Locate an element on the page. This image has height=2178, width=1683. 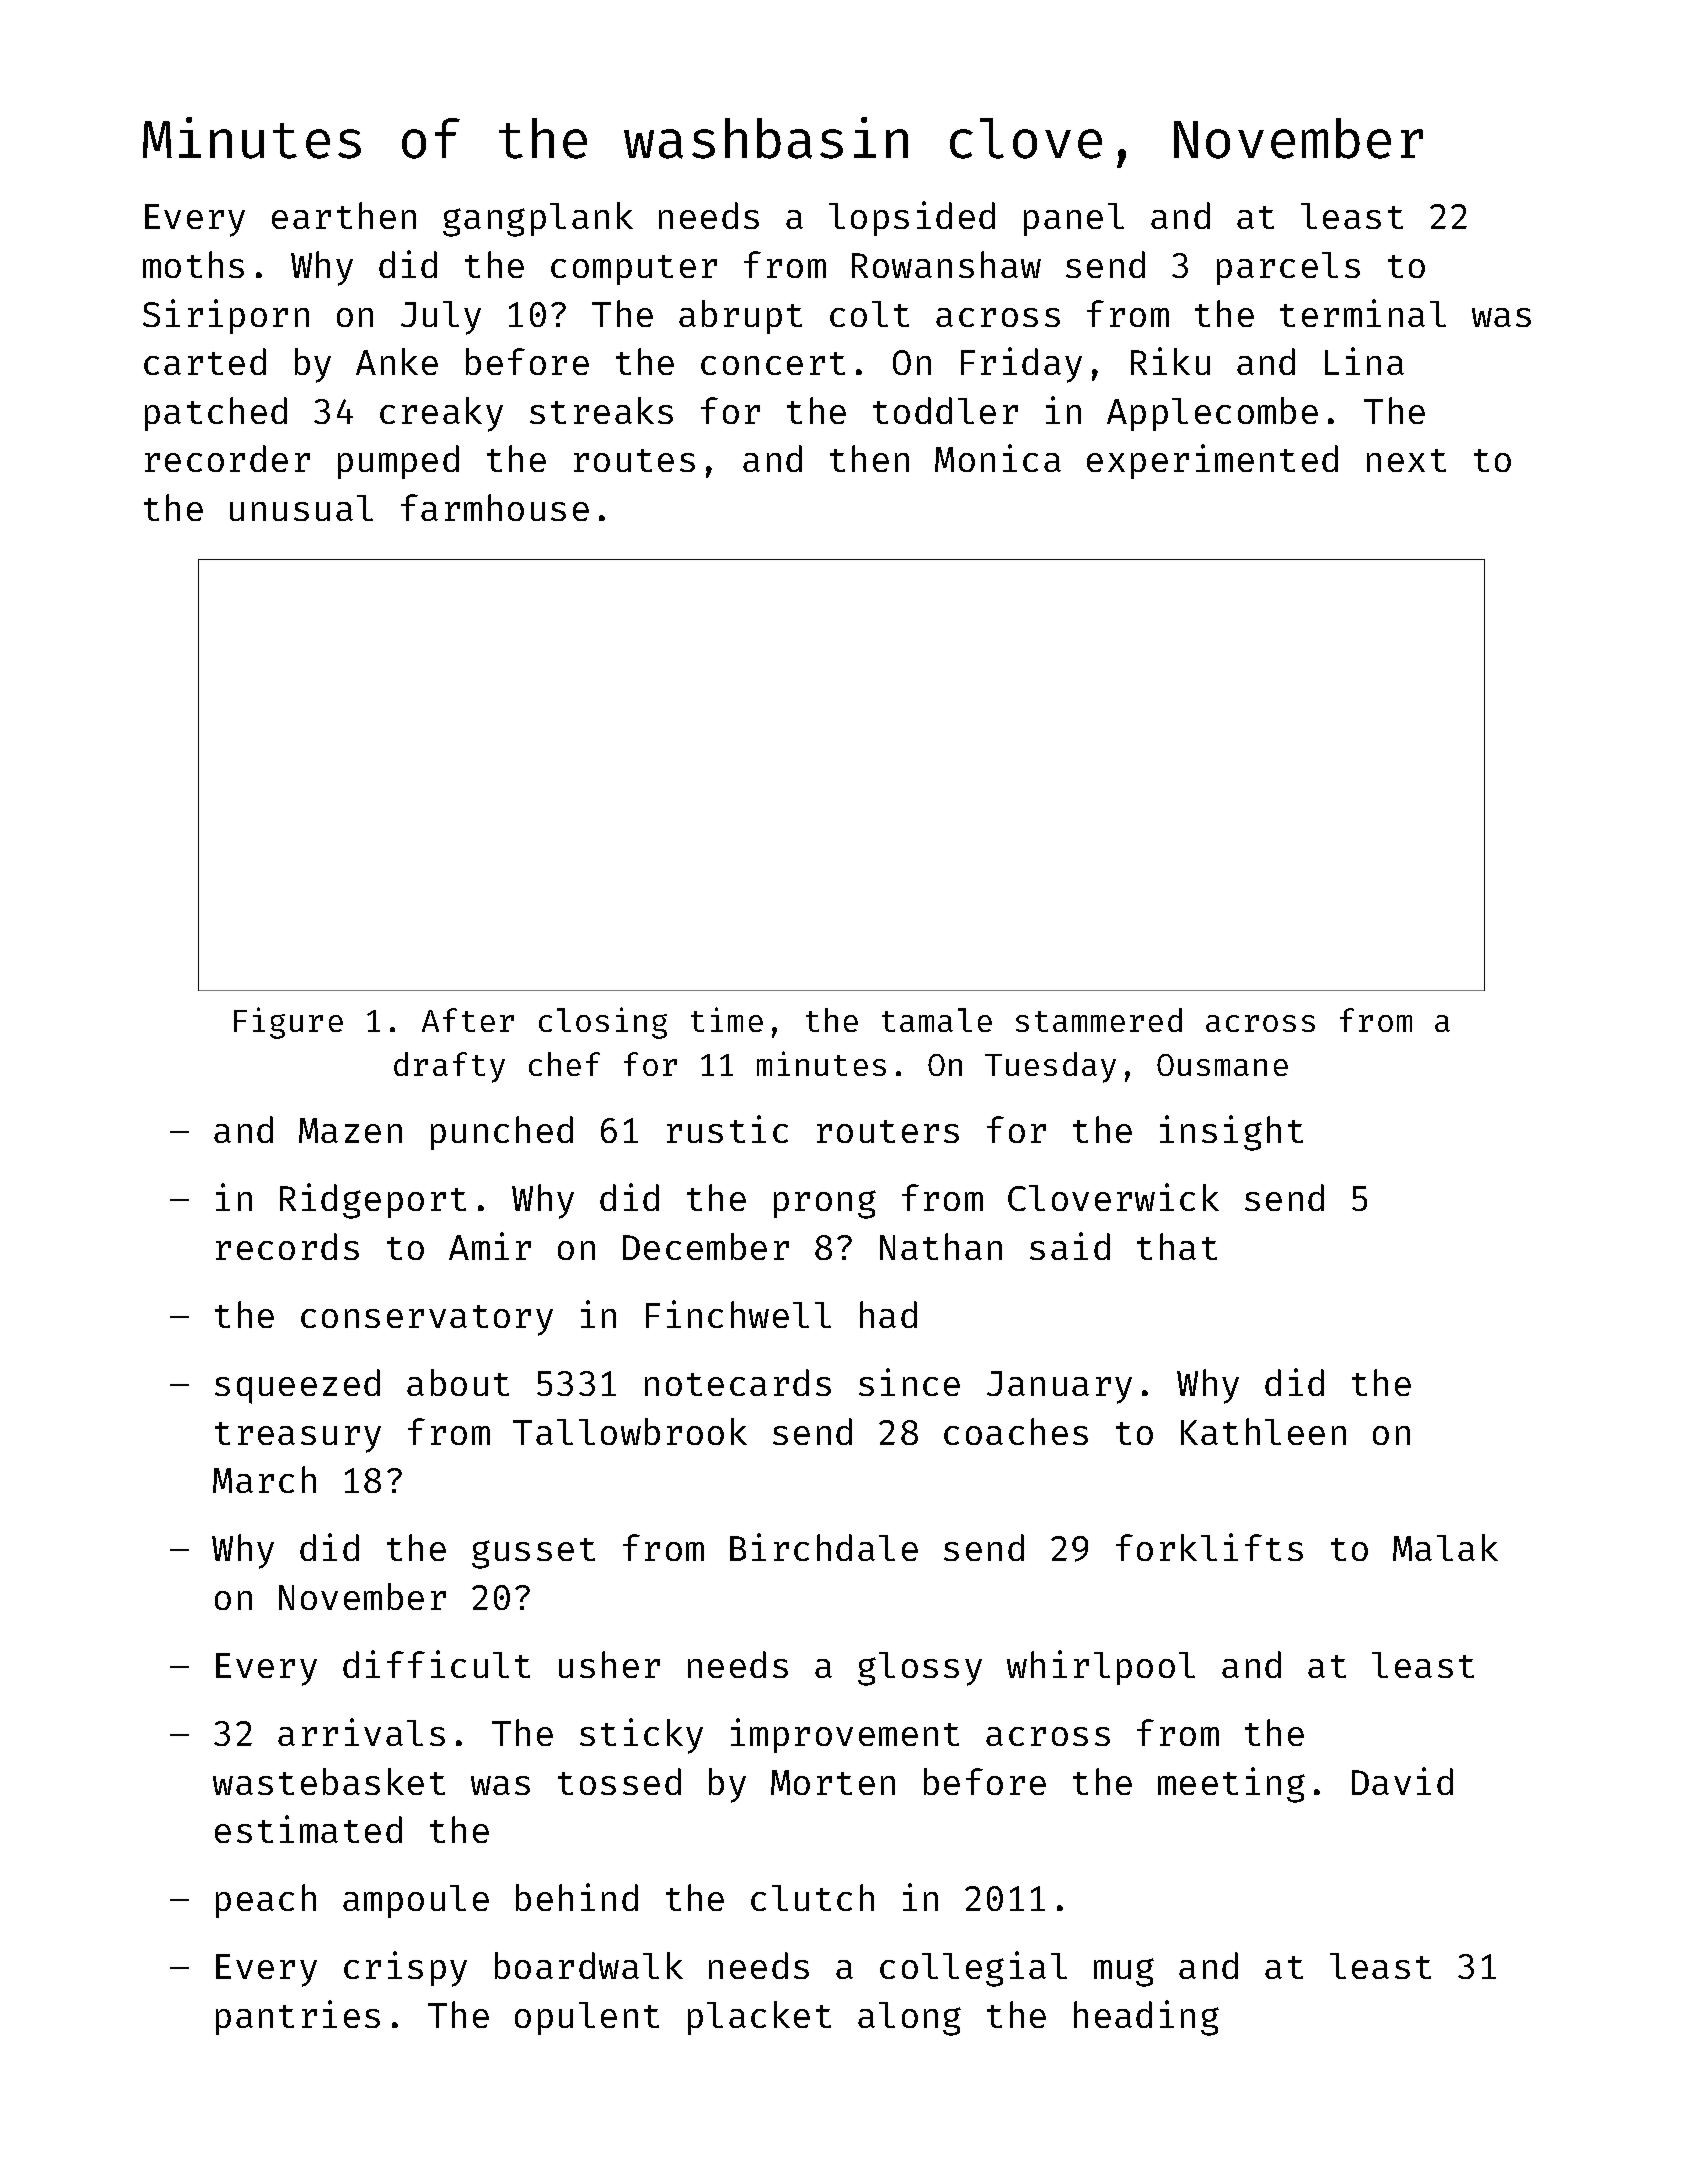
panel is located at coordinates (1074, 219).
